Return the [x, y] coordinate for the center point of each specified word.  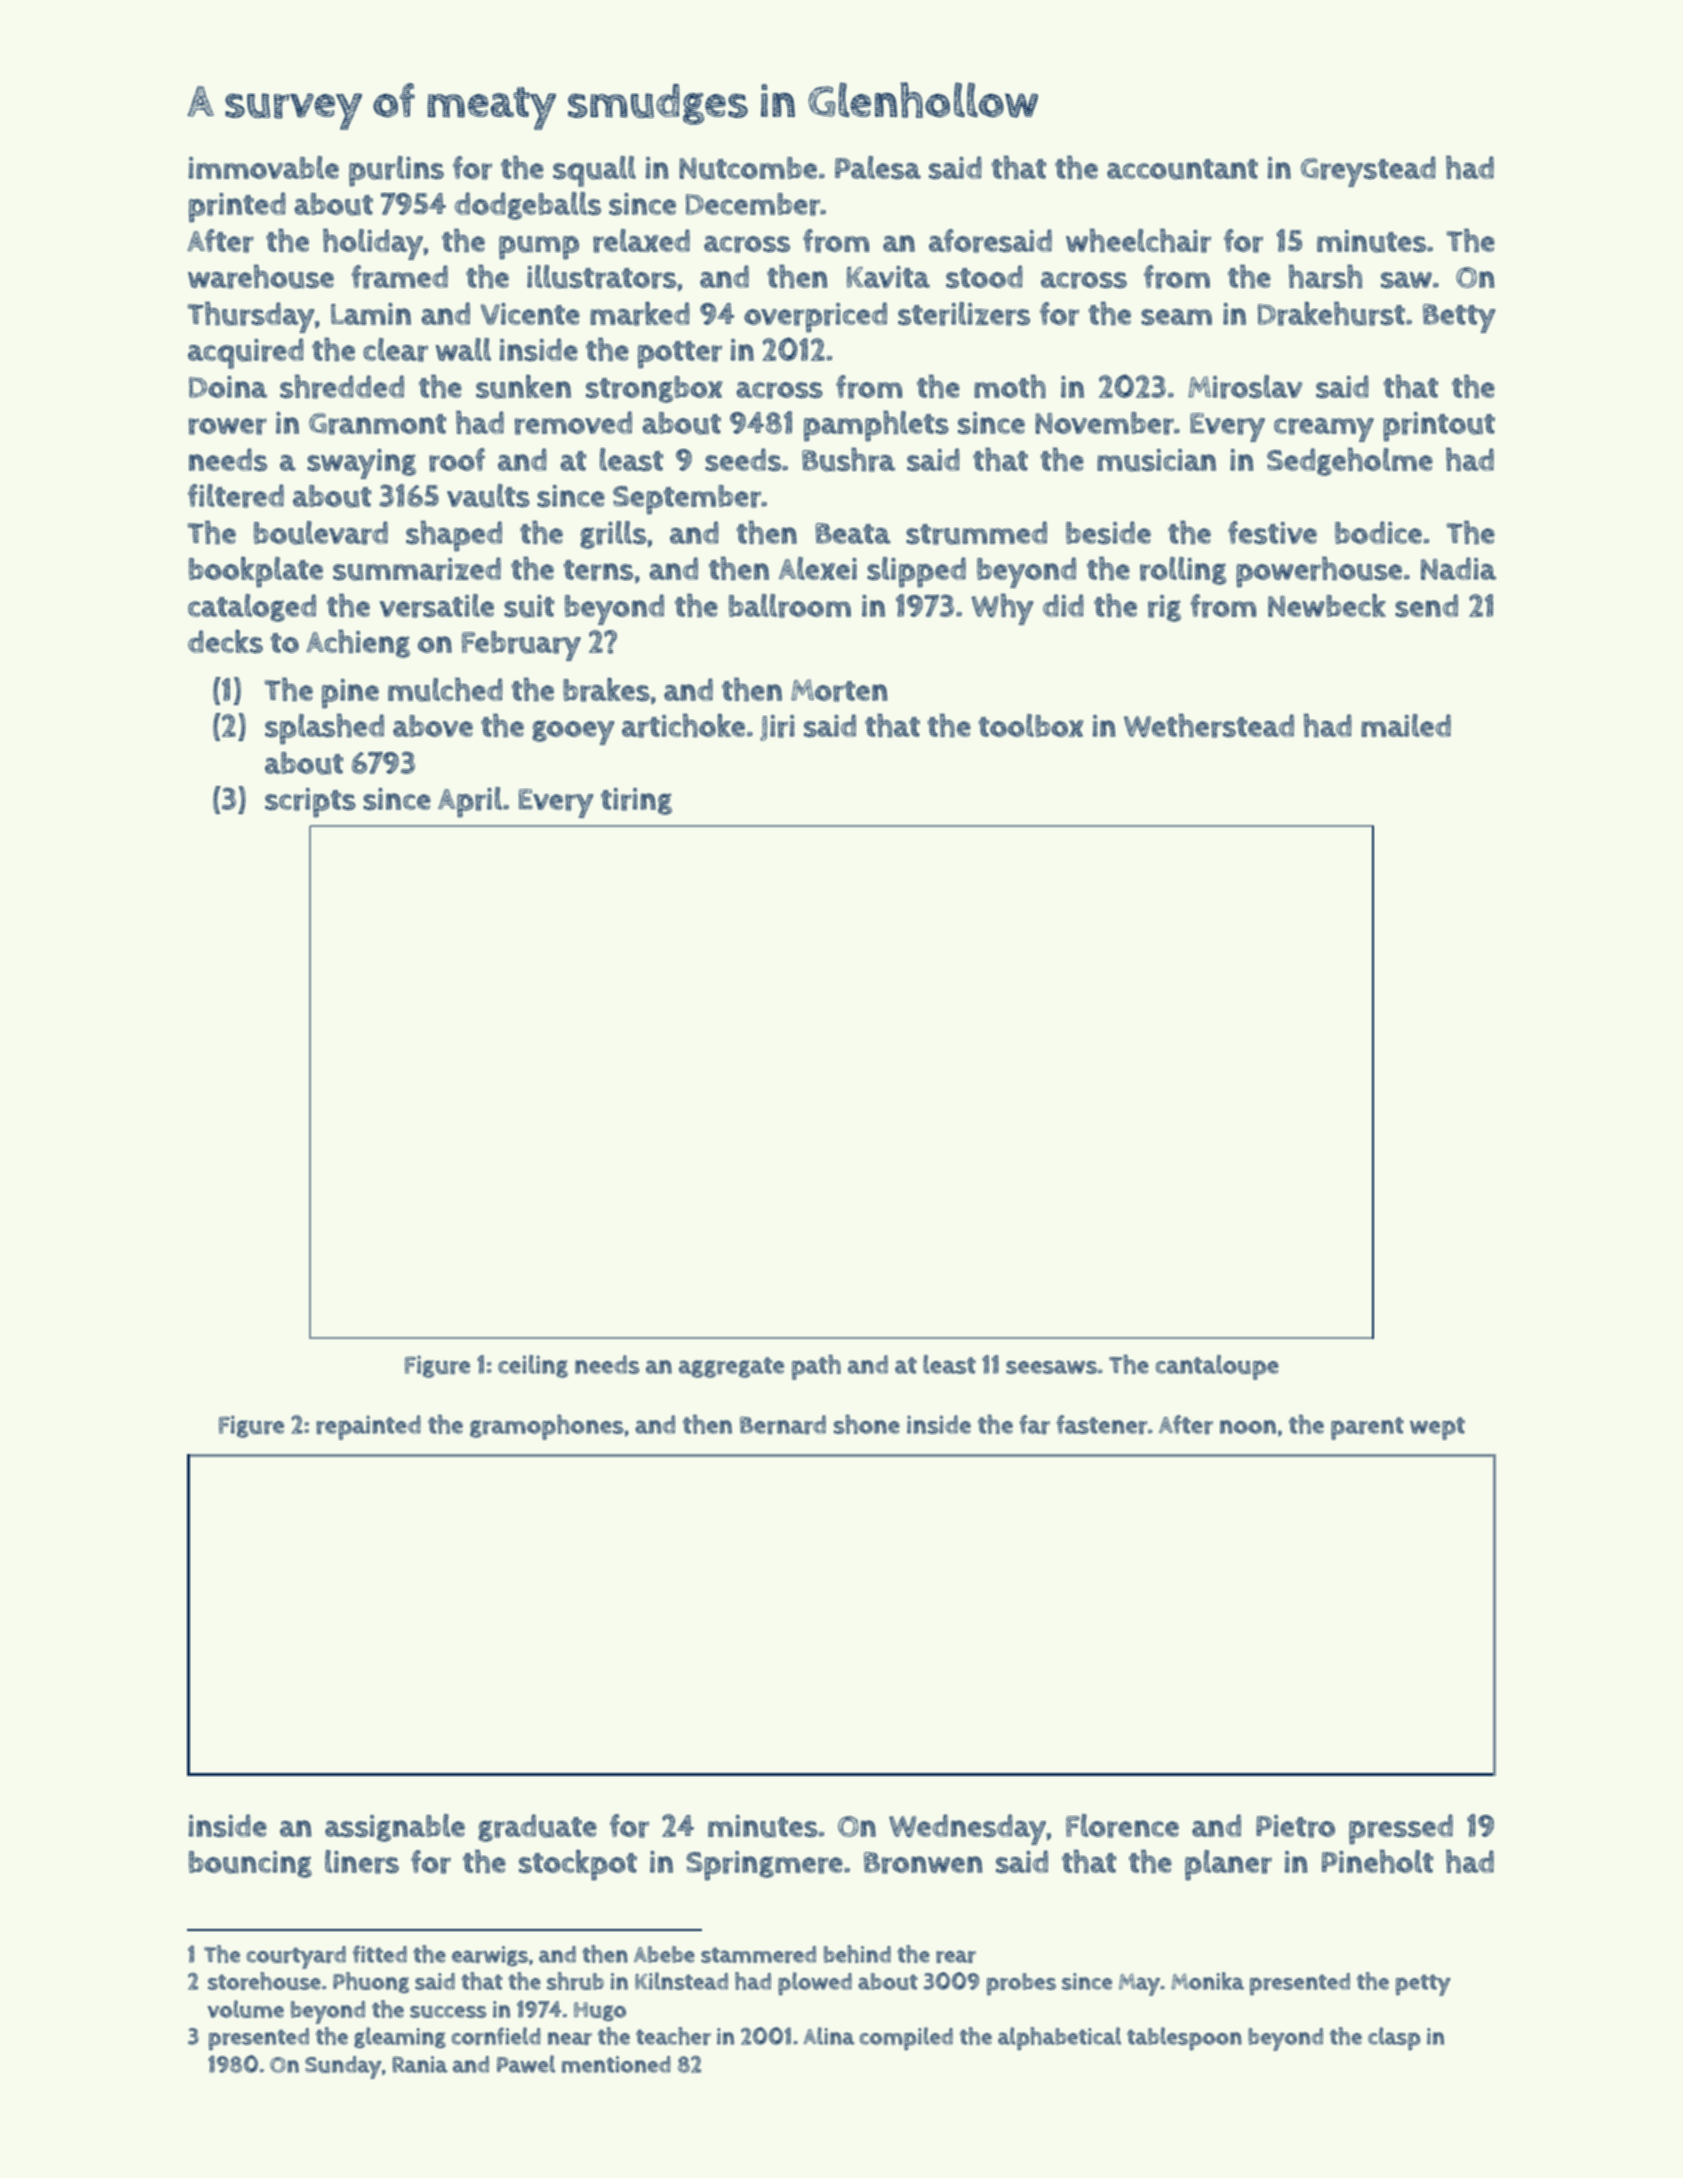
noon [1248, 1427]
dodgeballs [528, 206]
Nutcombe [748, 168]
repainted [368, 1427]
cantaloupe [1217, 1367]
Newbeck [1327, 605]
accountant [1182, 169]
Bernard [783, 1425]
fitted [380, 1954]
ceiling [533, 1366]
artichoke [683, 725]
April [470, 802]
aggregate [731, 1367]
